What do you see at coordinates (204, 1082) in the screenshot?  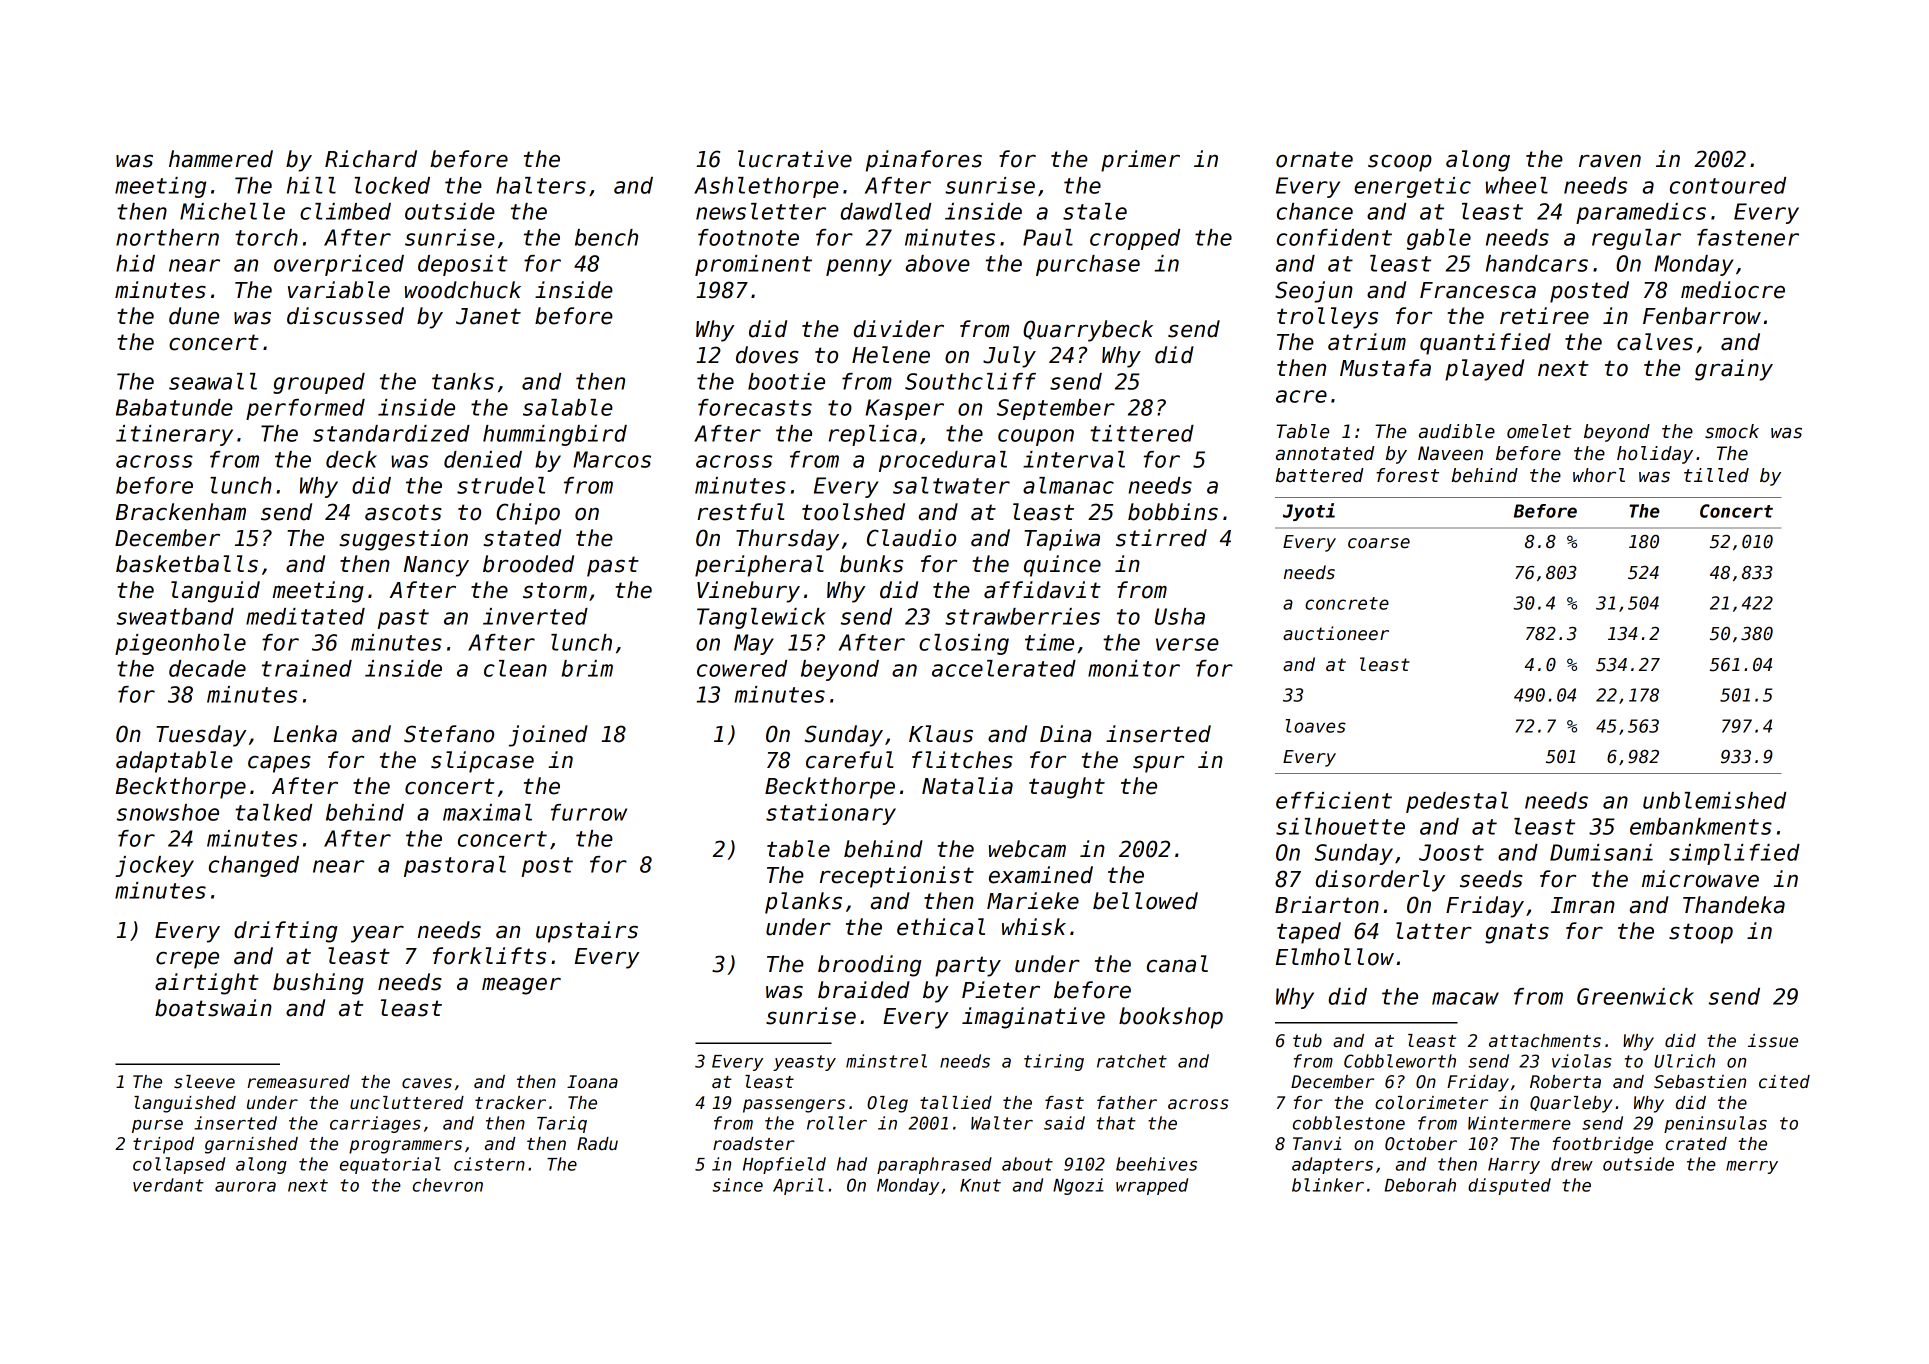 I see `sleeve` at bounding box center [204, 1082].
